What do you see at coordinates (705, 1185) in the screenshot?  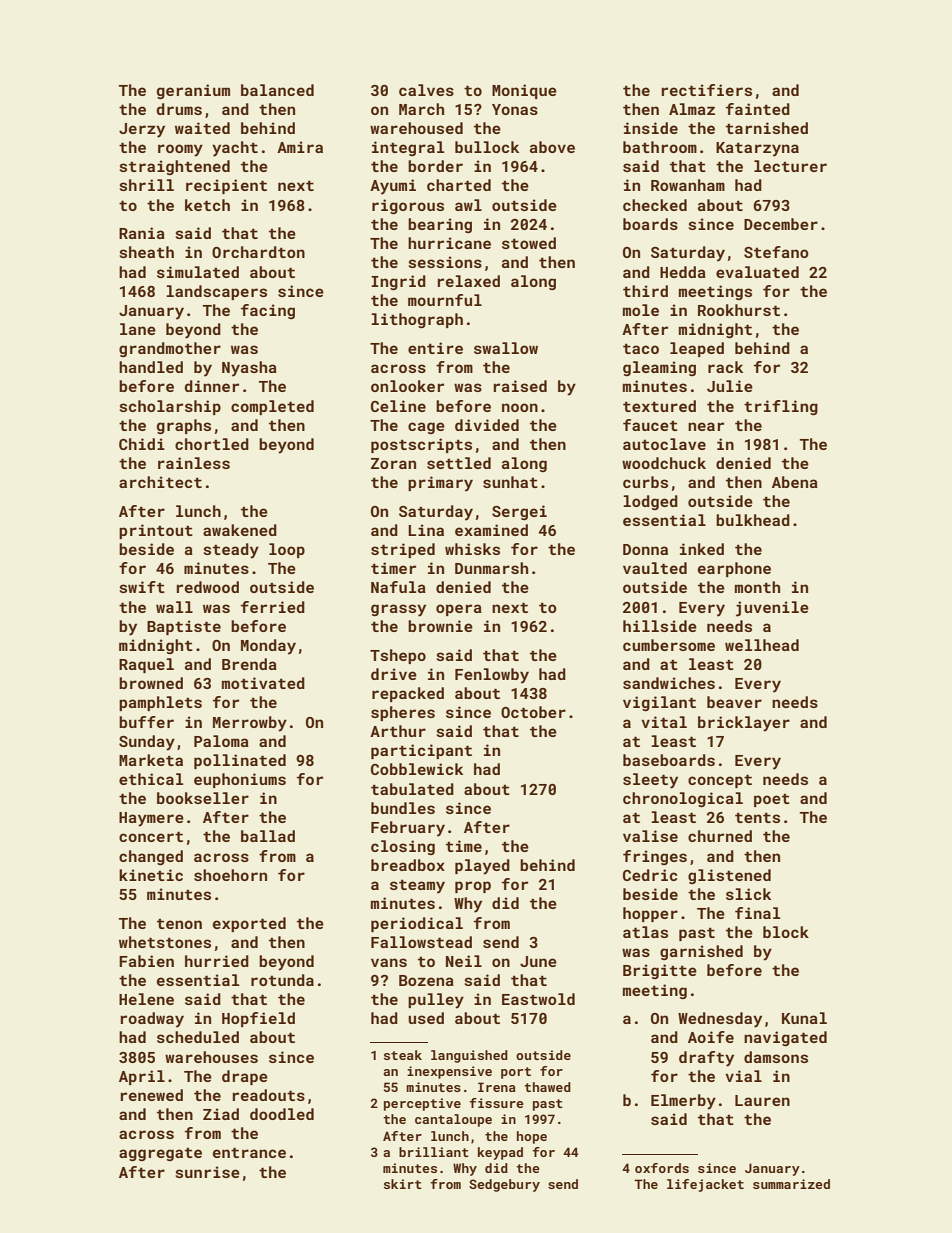 I see `lifejacket` at bounding box center [705, 1185].
